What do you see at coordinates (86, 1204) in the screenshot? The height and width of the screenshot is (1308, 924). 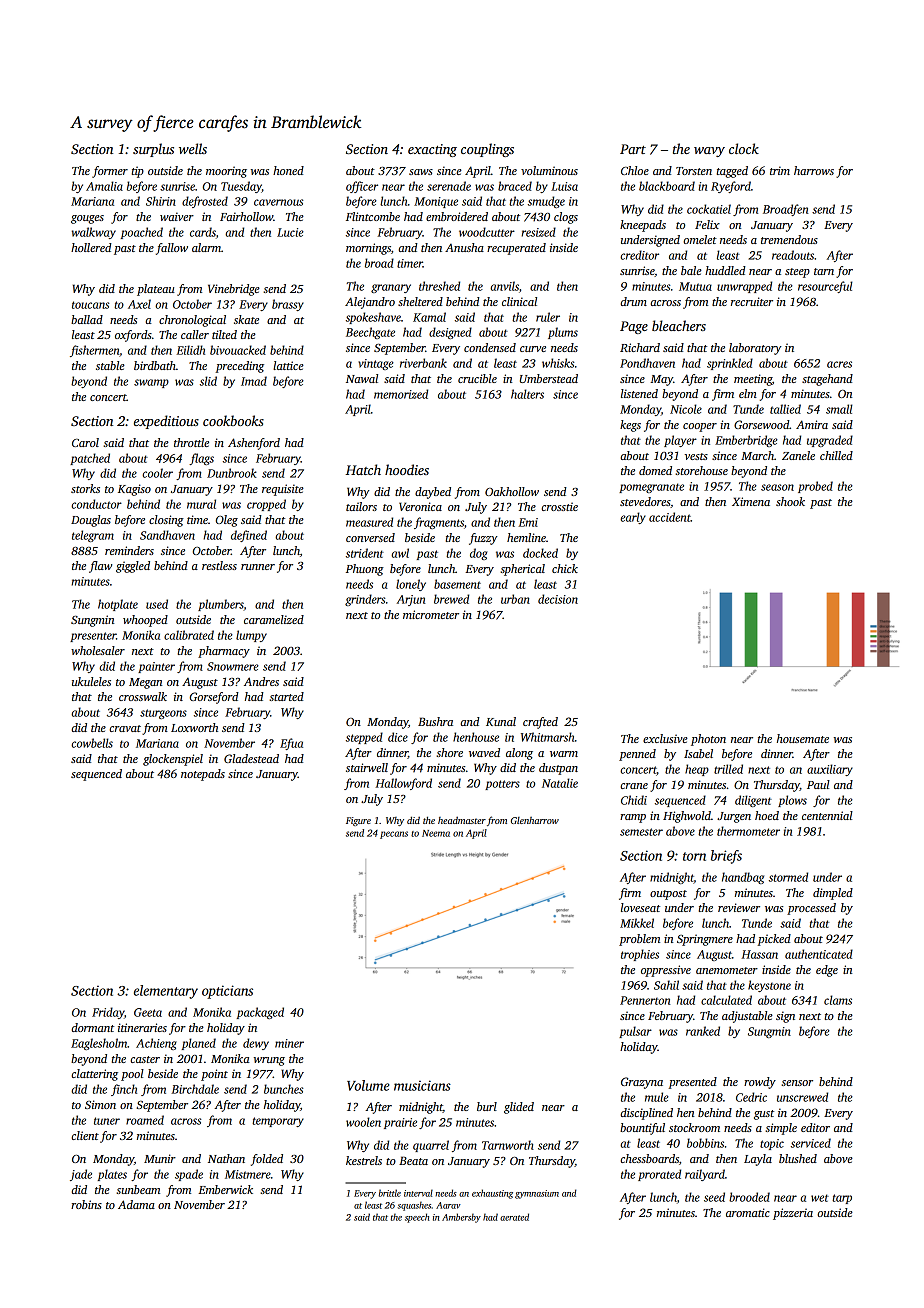 I see `robins` at bounding box center [86, 1204].
